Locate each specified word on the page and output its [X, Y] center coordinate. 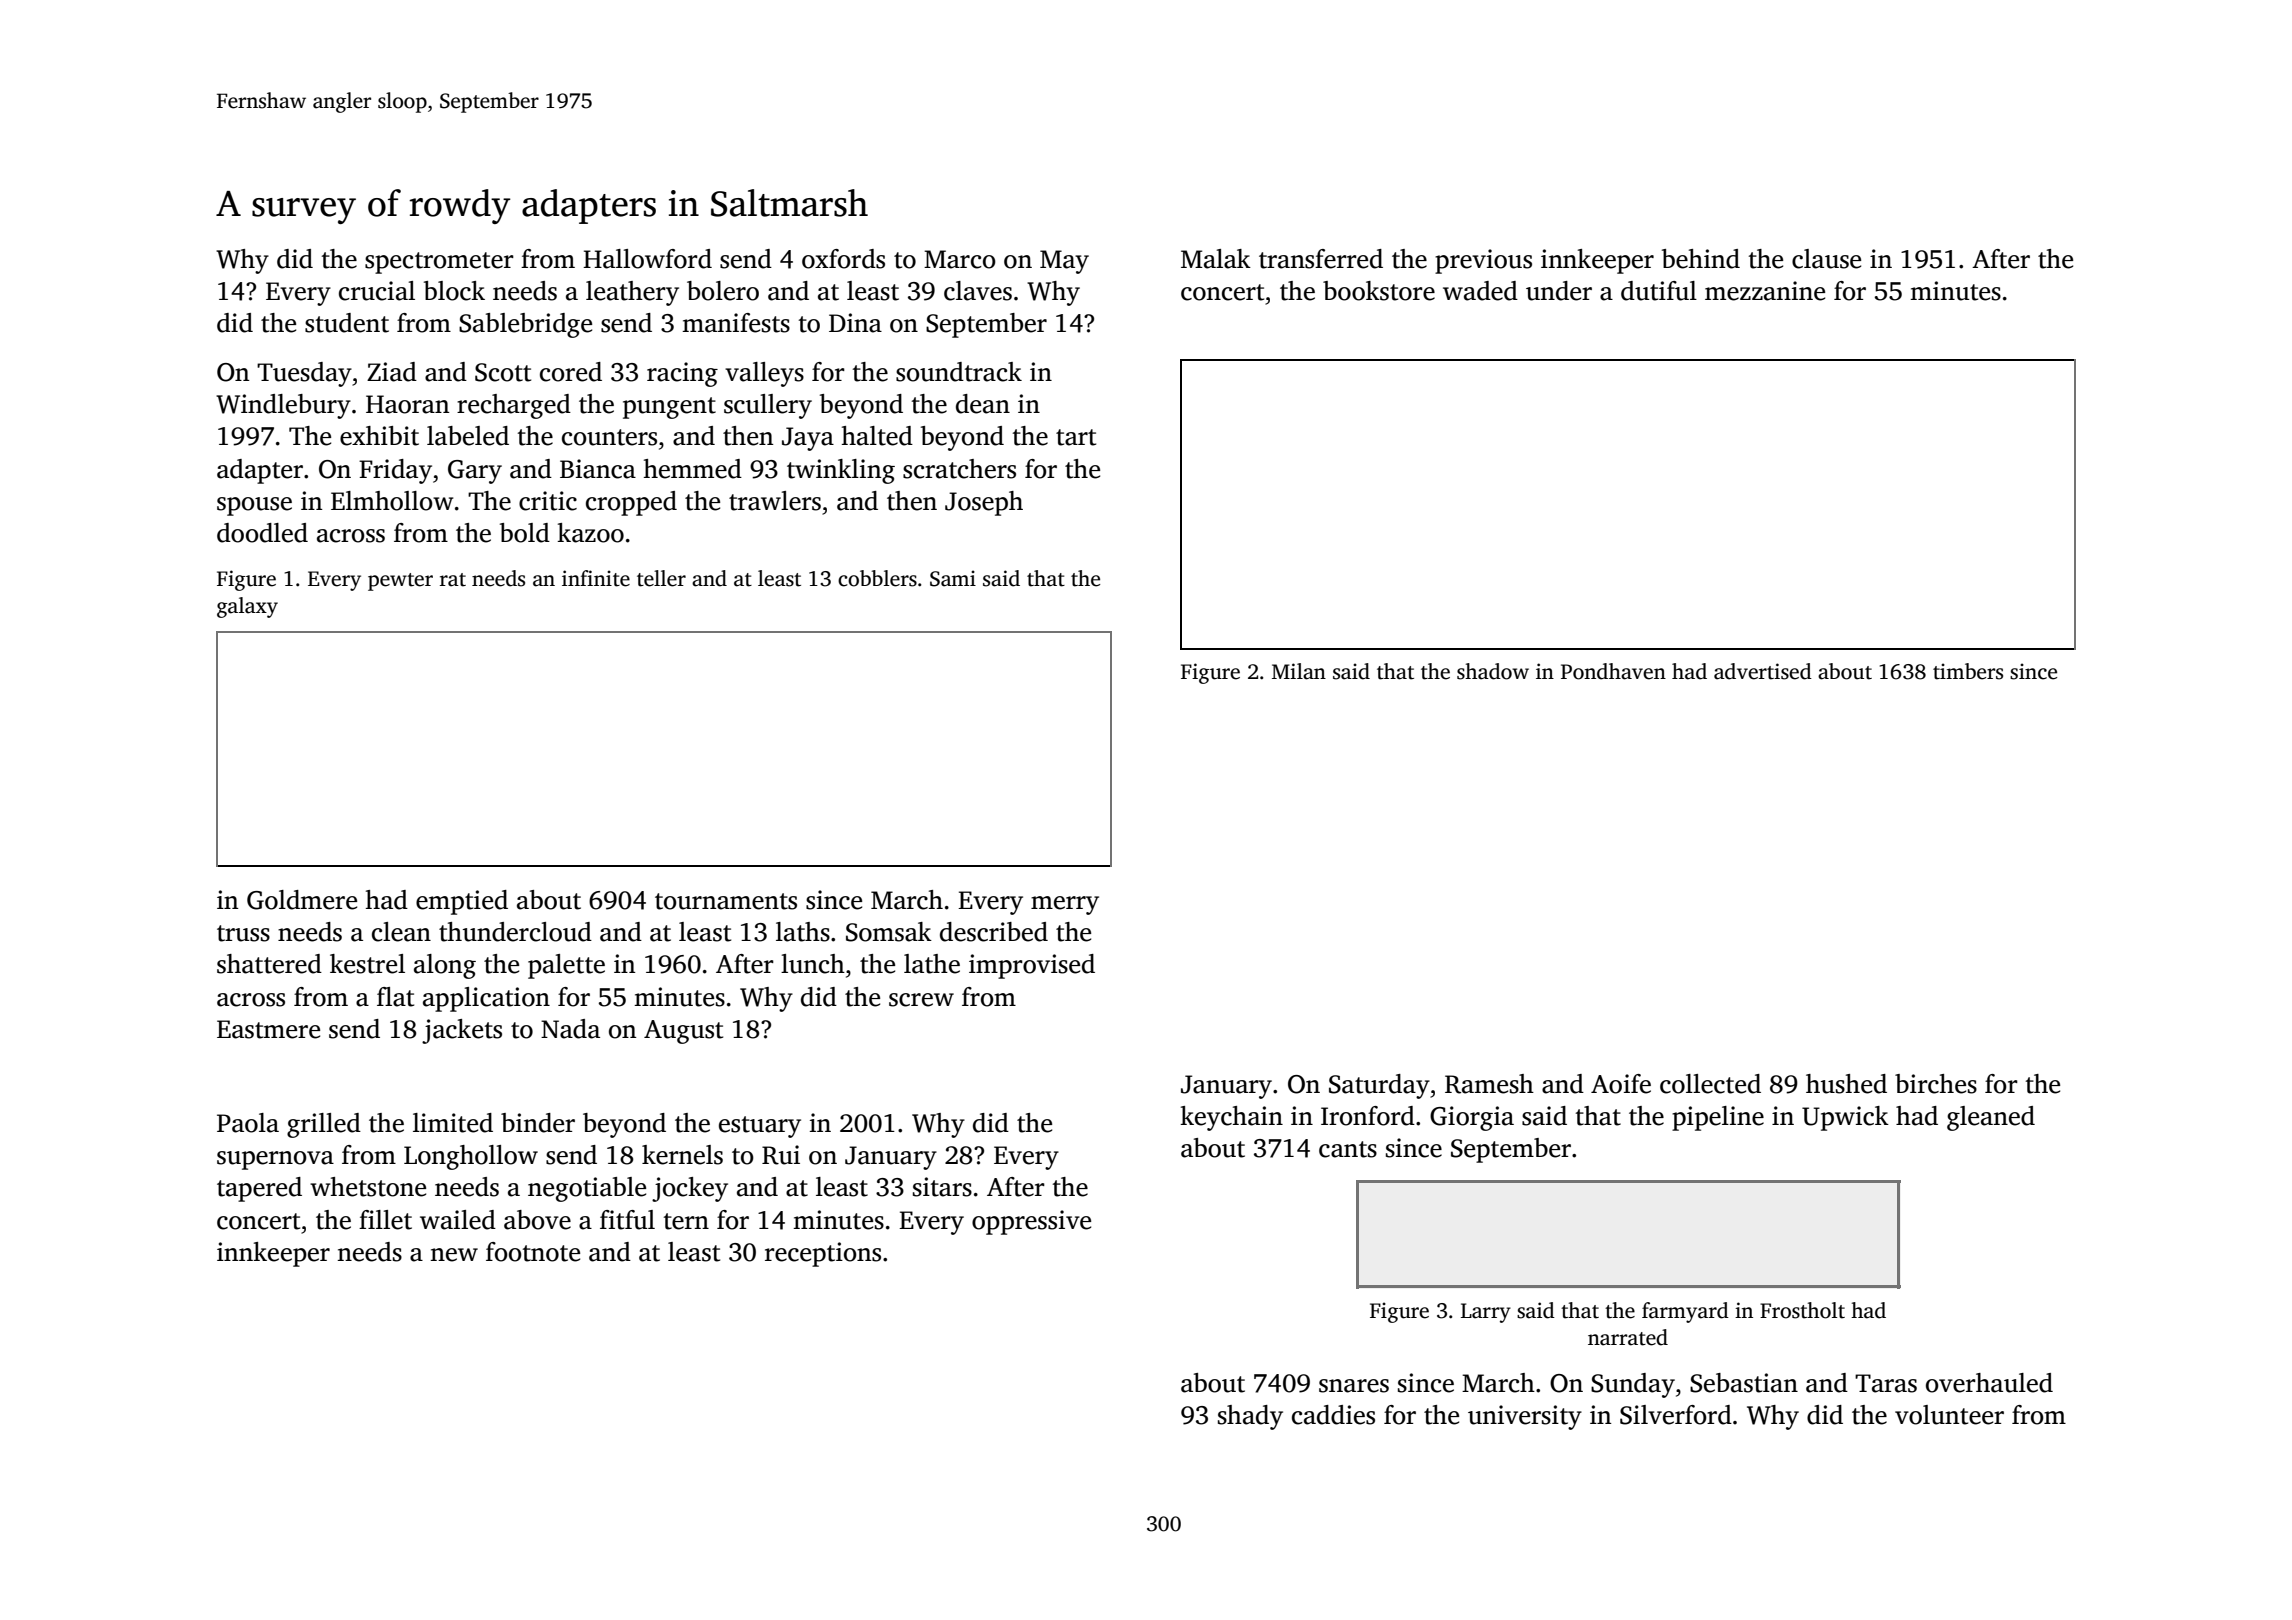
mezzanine [1765, 291]
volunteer [1949, 1415]
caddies [1333, 1415]
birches [1936, 1084]
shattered [269, 964]
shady [1250, 1417]
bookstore [1379, 291]
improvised [1032, 966]
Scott [503, 372]
